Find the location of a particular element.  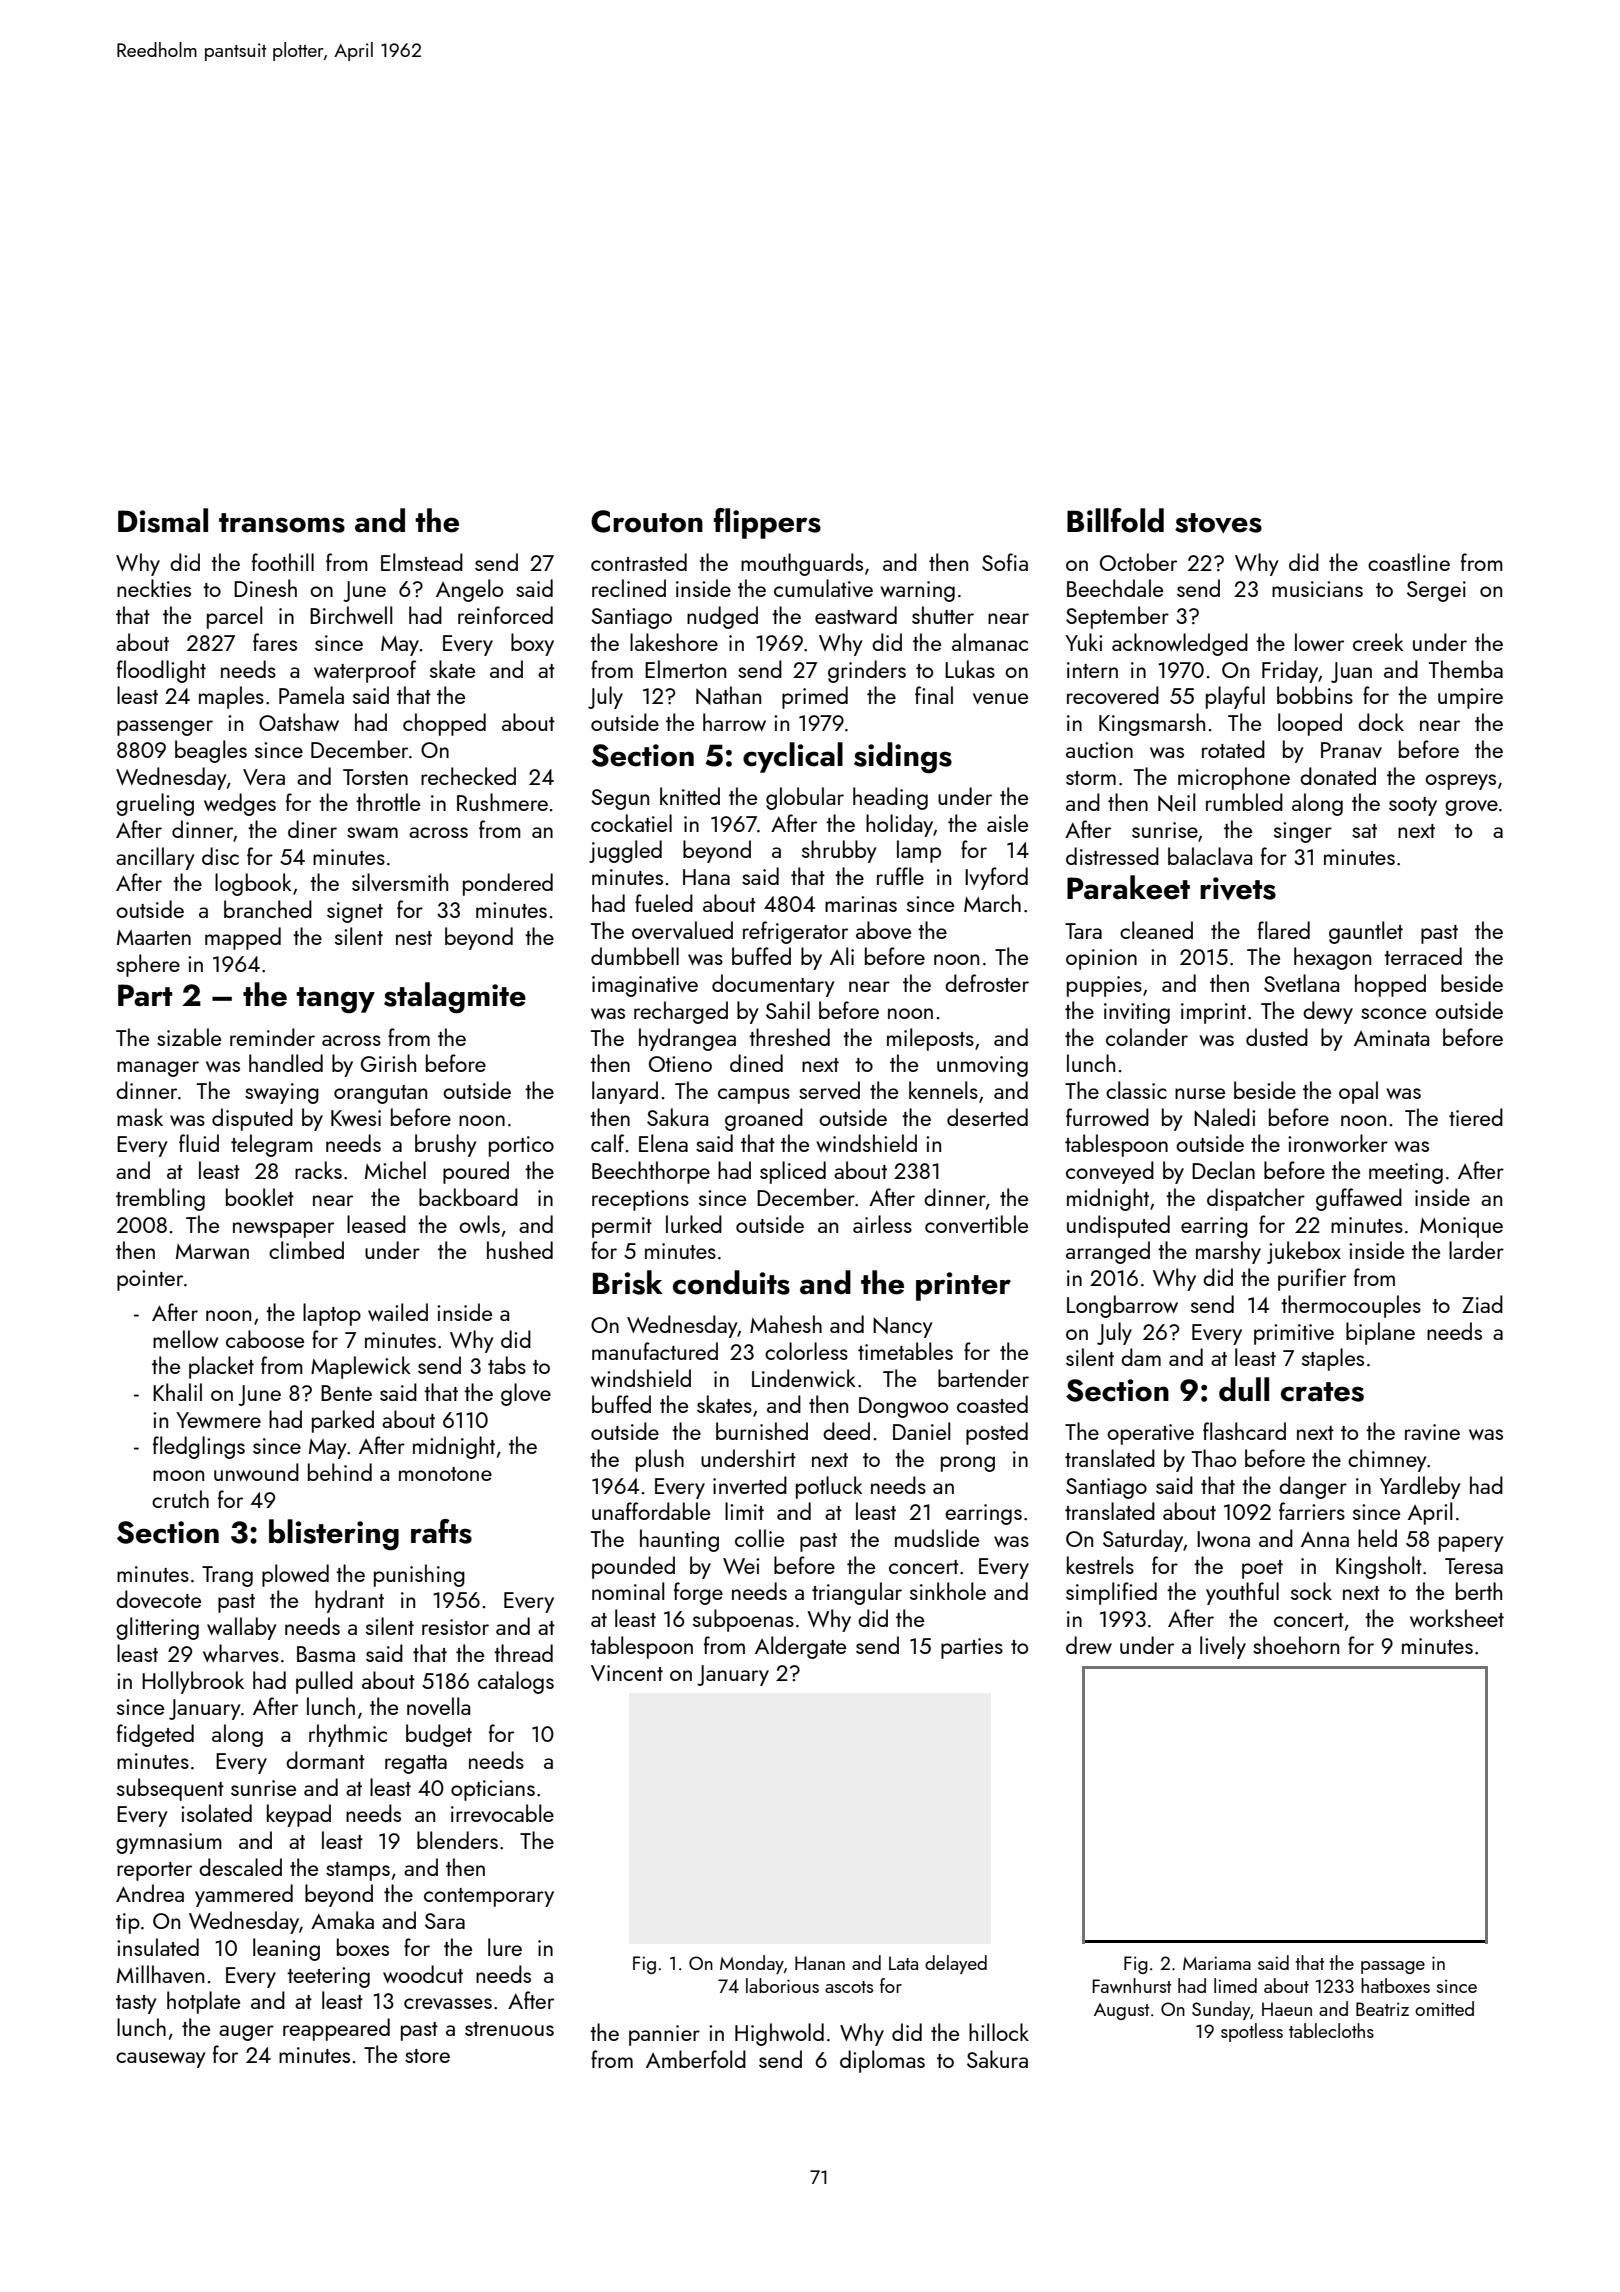

Girish is located at coordinates (388, 1063).
